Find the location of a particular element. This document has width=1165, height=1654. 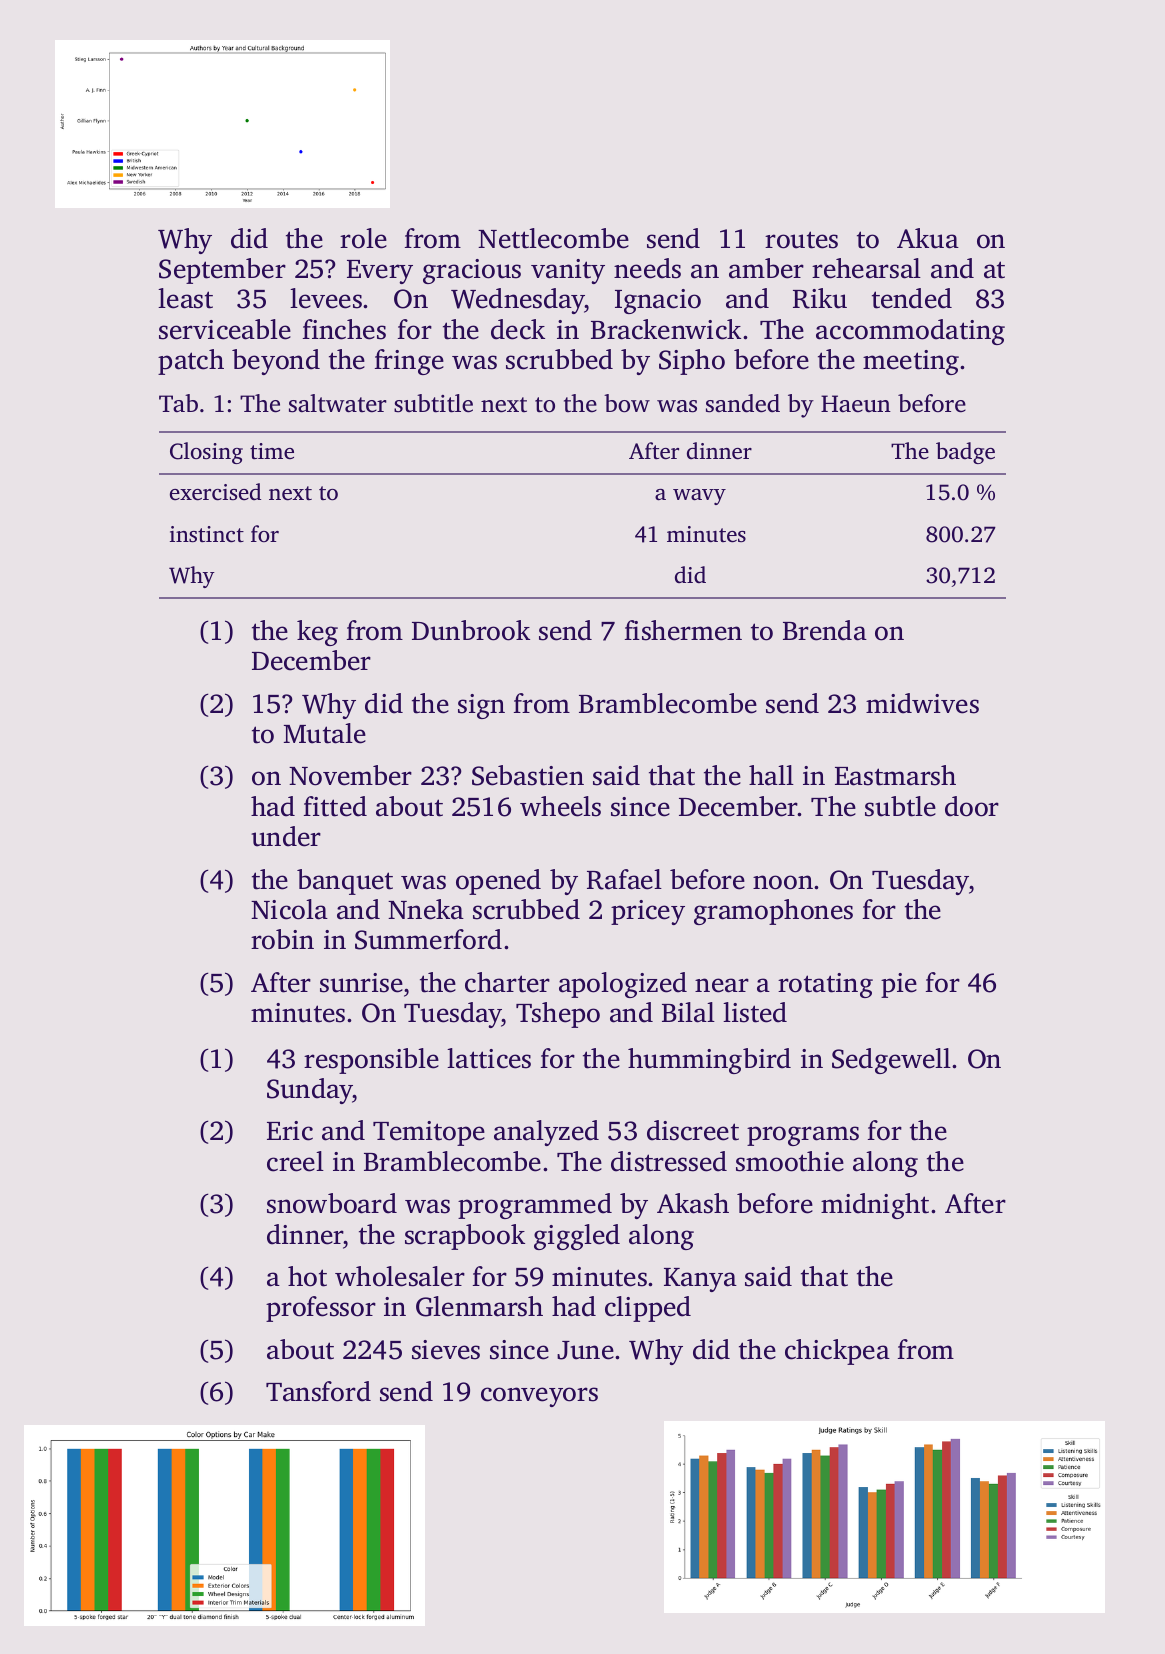

door is located at coordinates (972, 806).
